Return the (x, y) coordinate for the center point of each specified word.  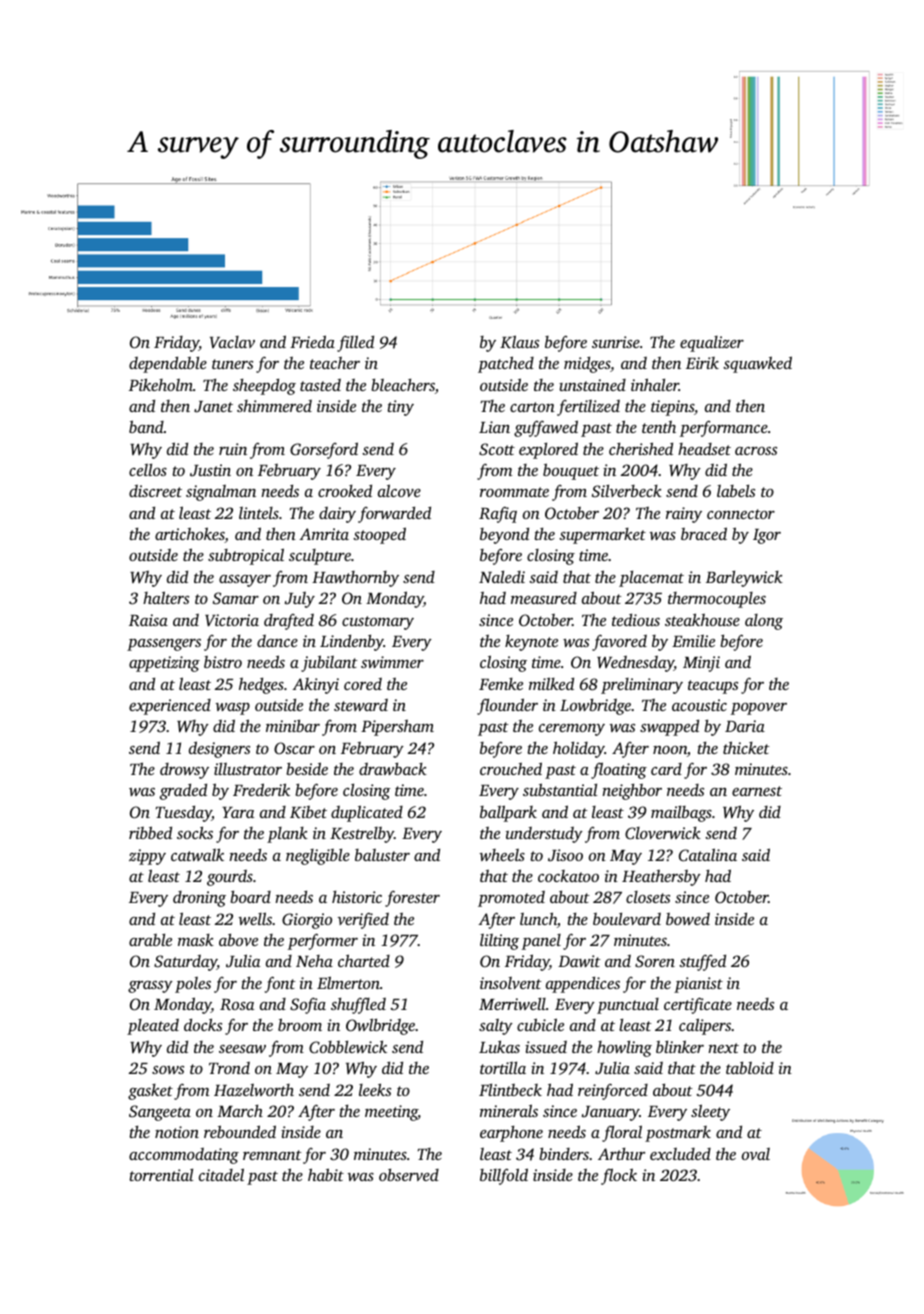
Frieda (312, 341)
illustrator (248, 768)
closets (648, 897)
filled (355, 343)
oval (756, 1154)
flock (619, 1176)
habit (326, 1174)
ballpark (508, 813)
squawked (757, 364)
